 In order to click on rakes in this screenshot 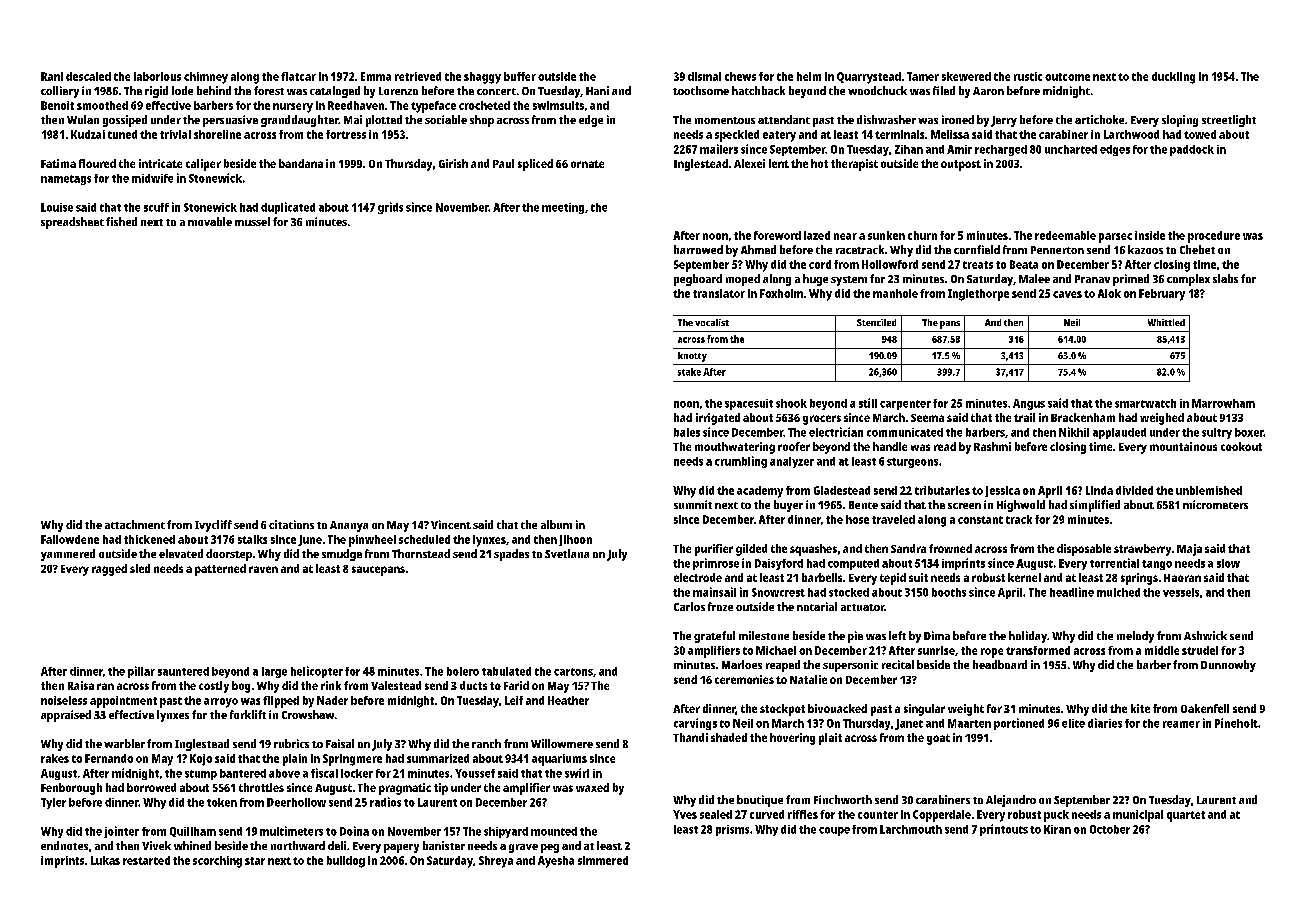, I will do `click(55, 758)`.
